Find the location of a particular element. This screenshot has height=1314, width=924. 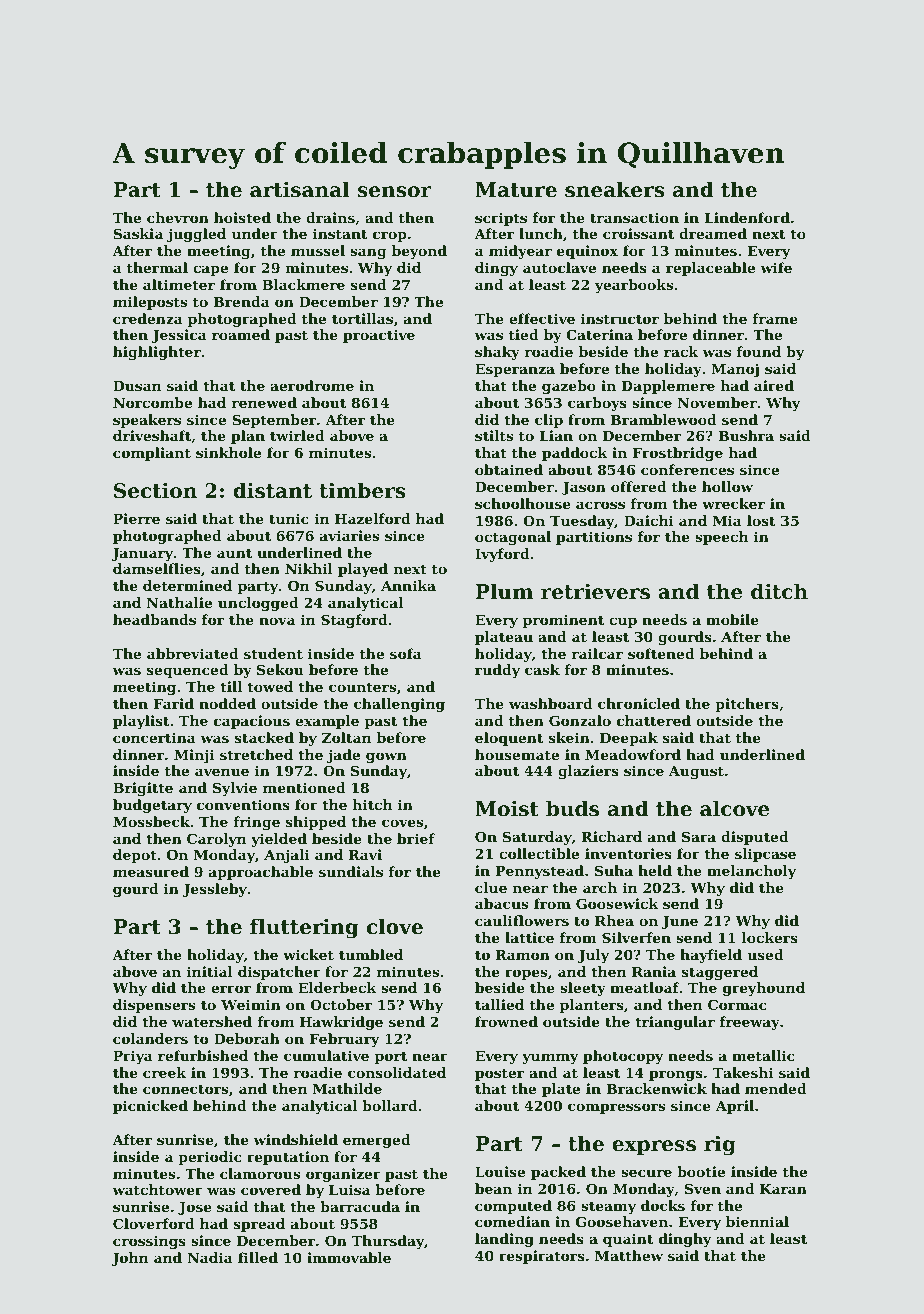

November is located at coordinates (717, 402).
